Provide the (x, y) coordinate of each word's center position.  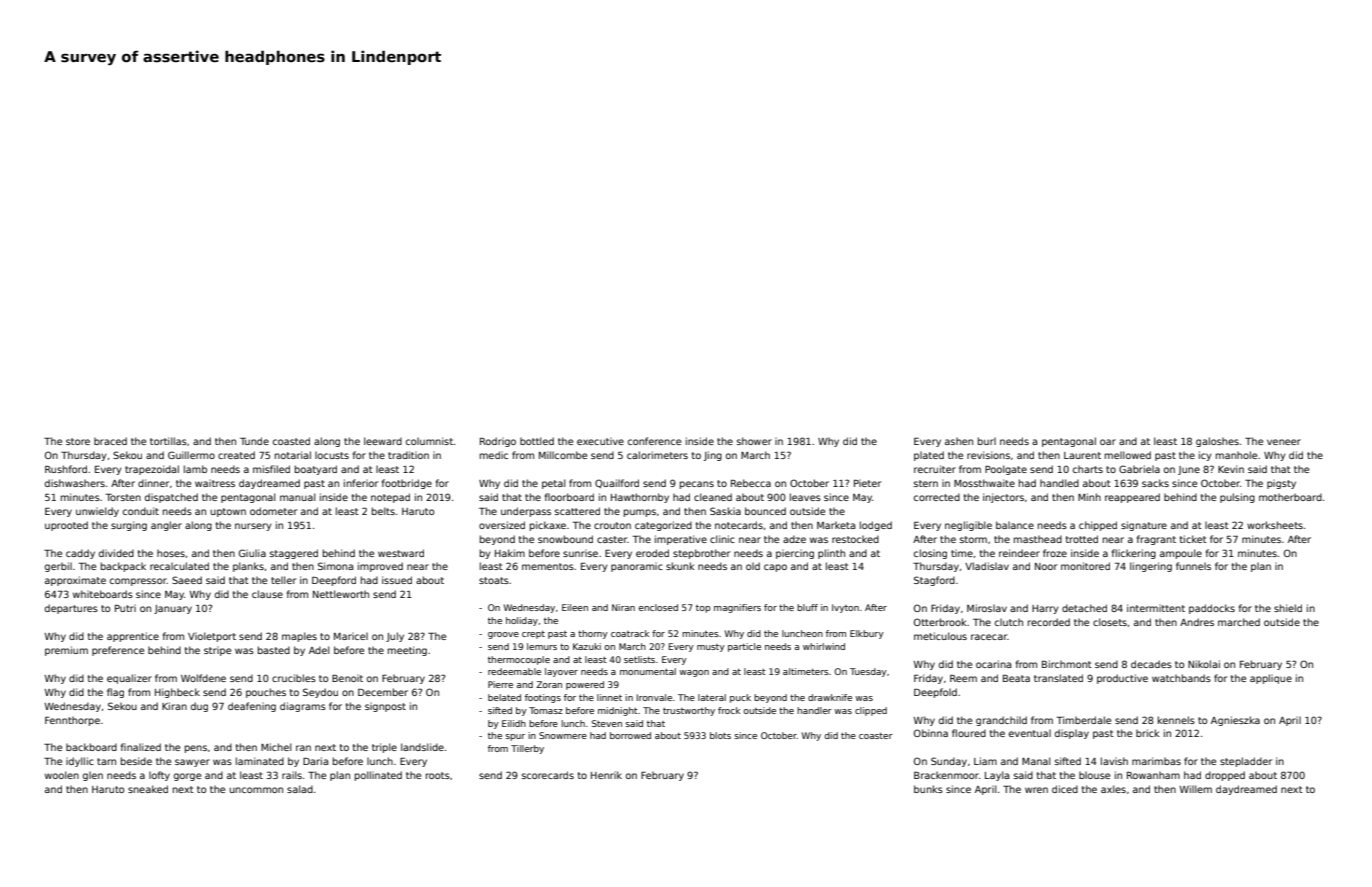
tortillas (168, 441)
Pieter (867, 483)
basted (274, 650)
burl (987, 441)
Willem (1195, 789)
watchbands (1181, 678)
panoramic (637, 567)
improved (380, 567)
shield (1288, 608)
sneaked (148, 789)
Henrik (606, 775)
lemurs (542, 646)
